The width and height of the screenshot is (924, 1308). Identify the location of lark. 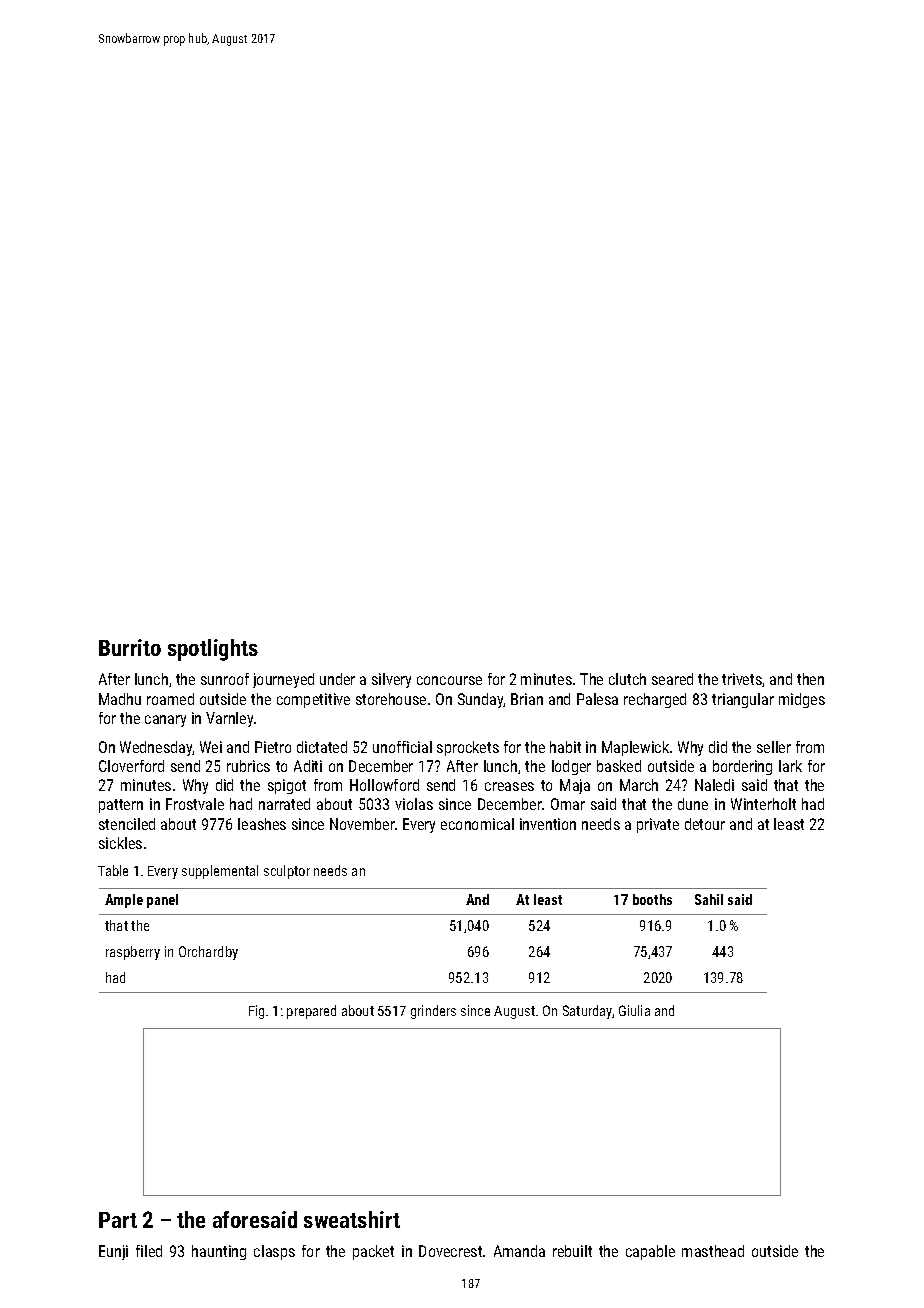
(790, 766).
